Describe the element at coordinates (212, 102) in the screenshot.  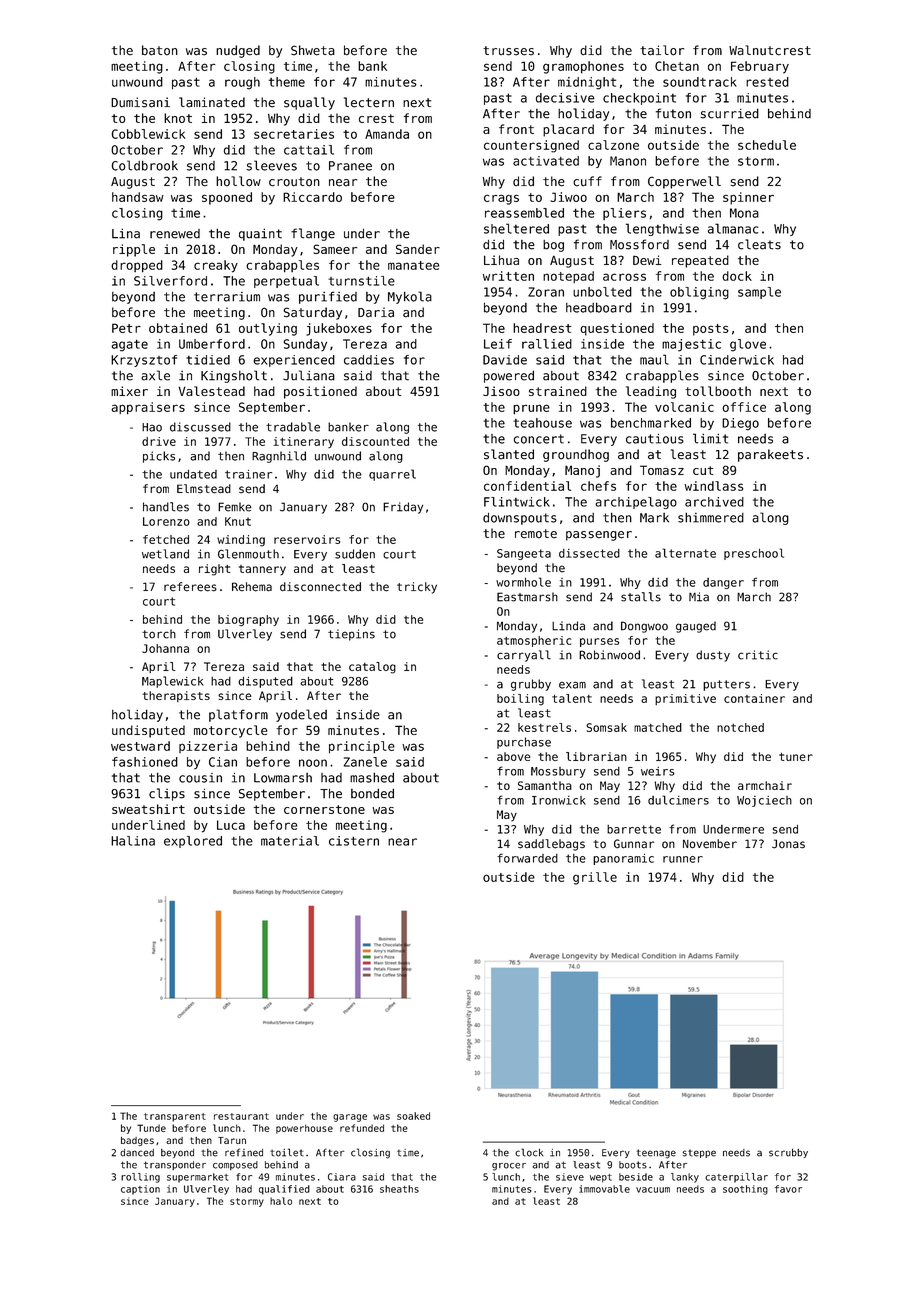
I see `laminated` at that location.
